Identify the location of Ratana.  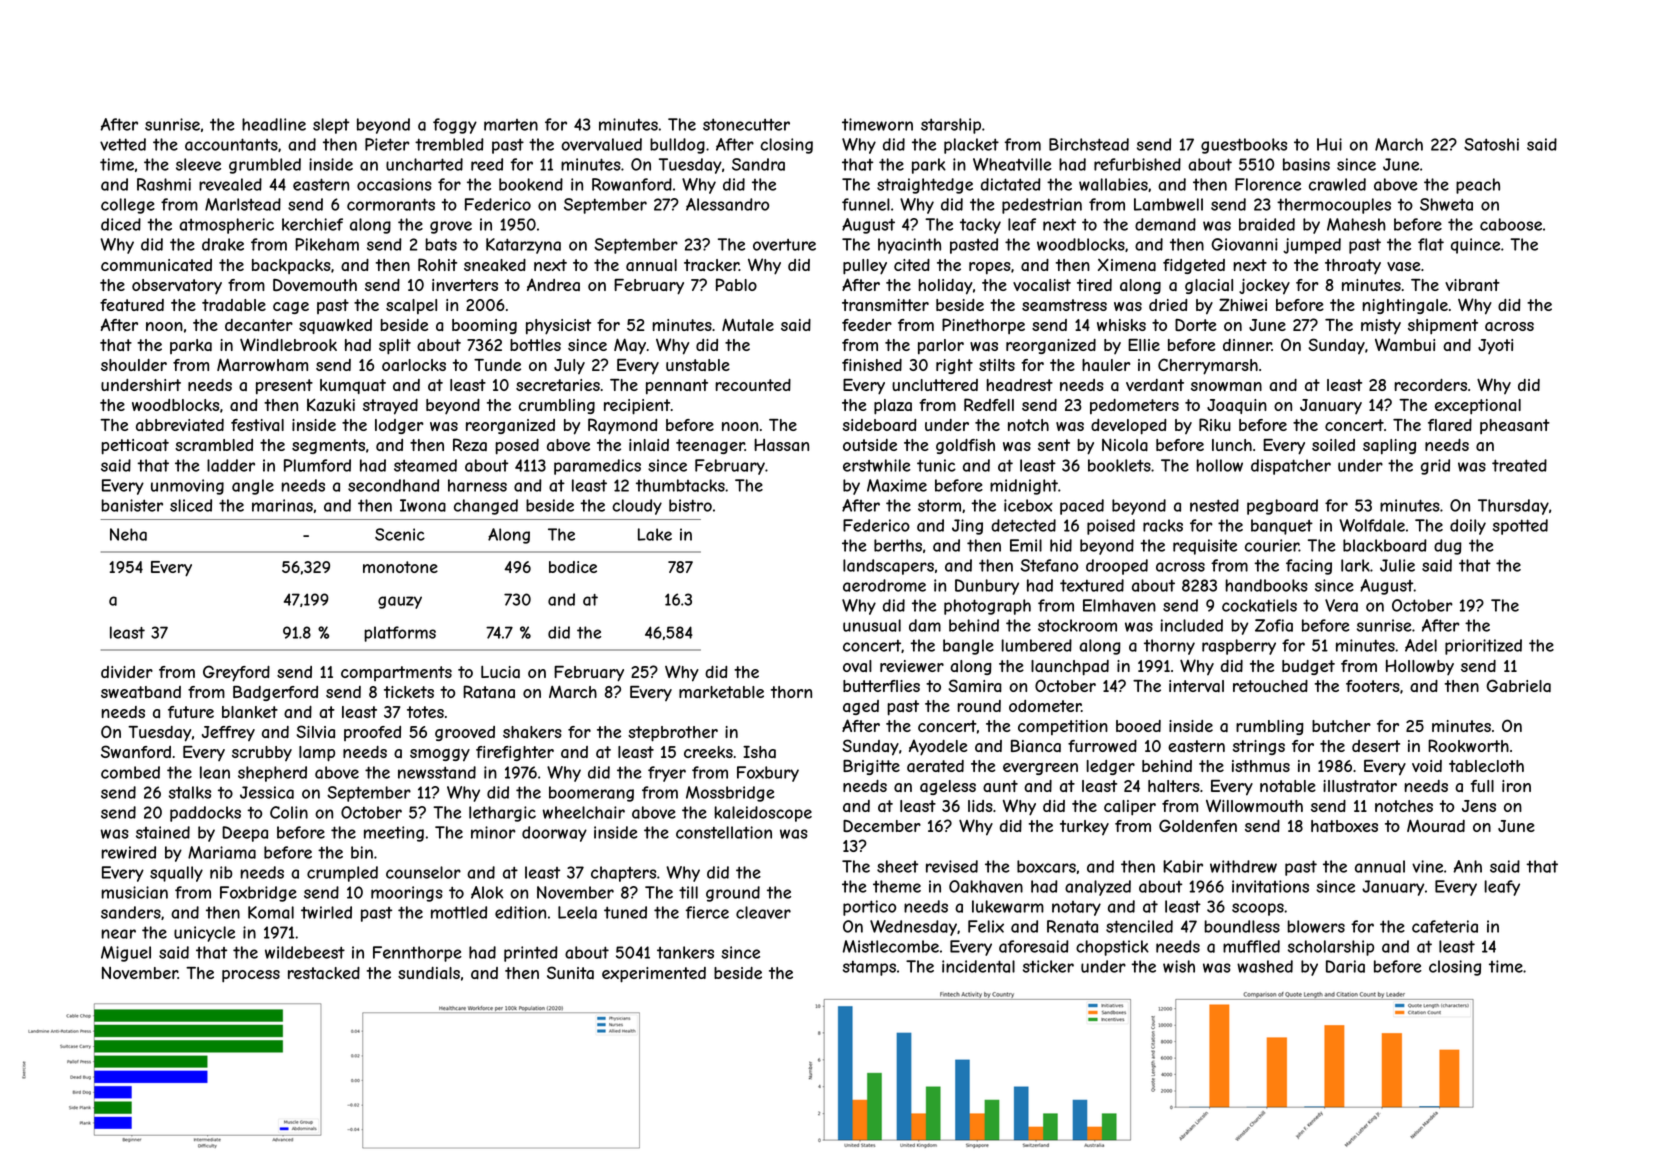
(489, 691).
